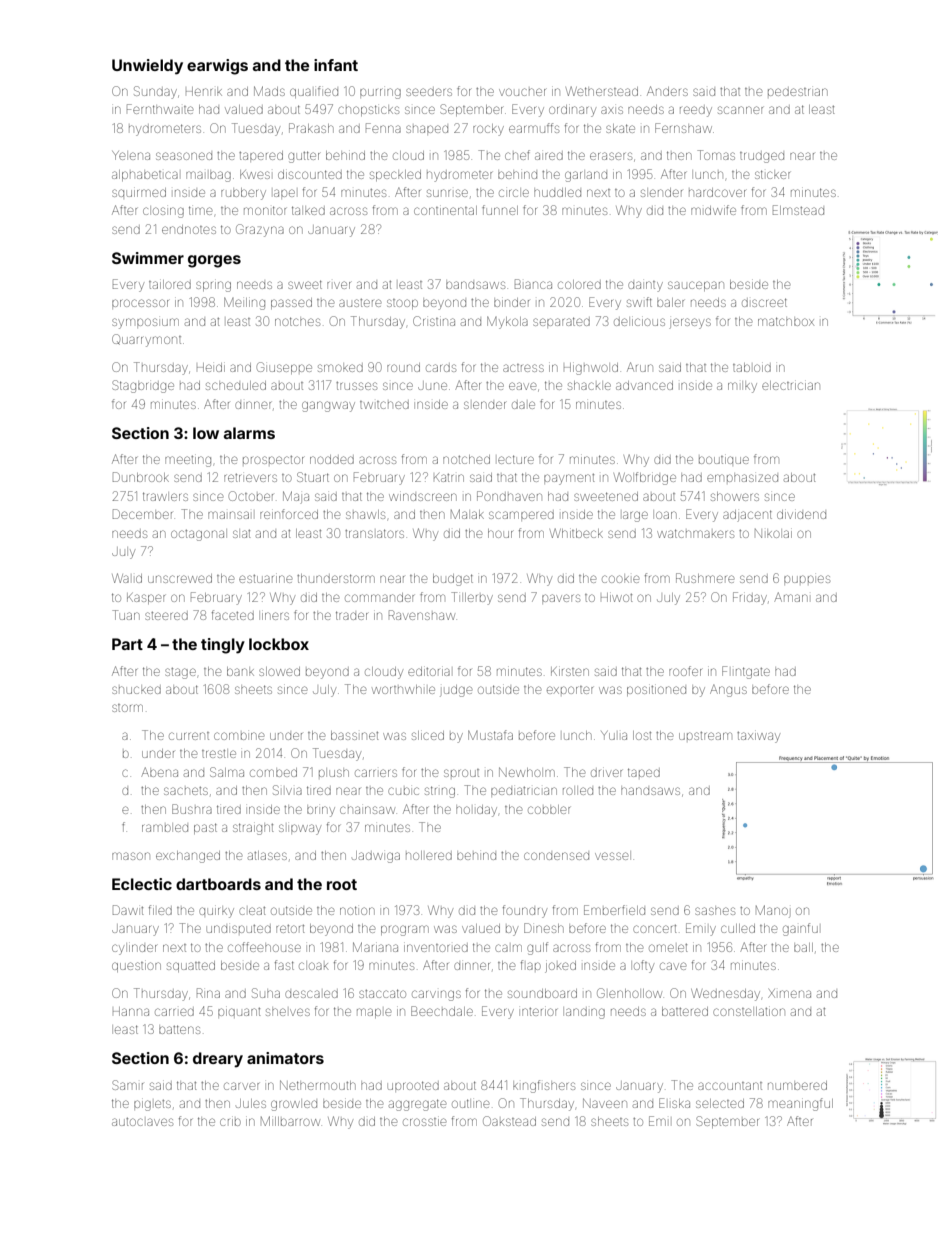  I want to click on electrician, so click(791, 385).
